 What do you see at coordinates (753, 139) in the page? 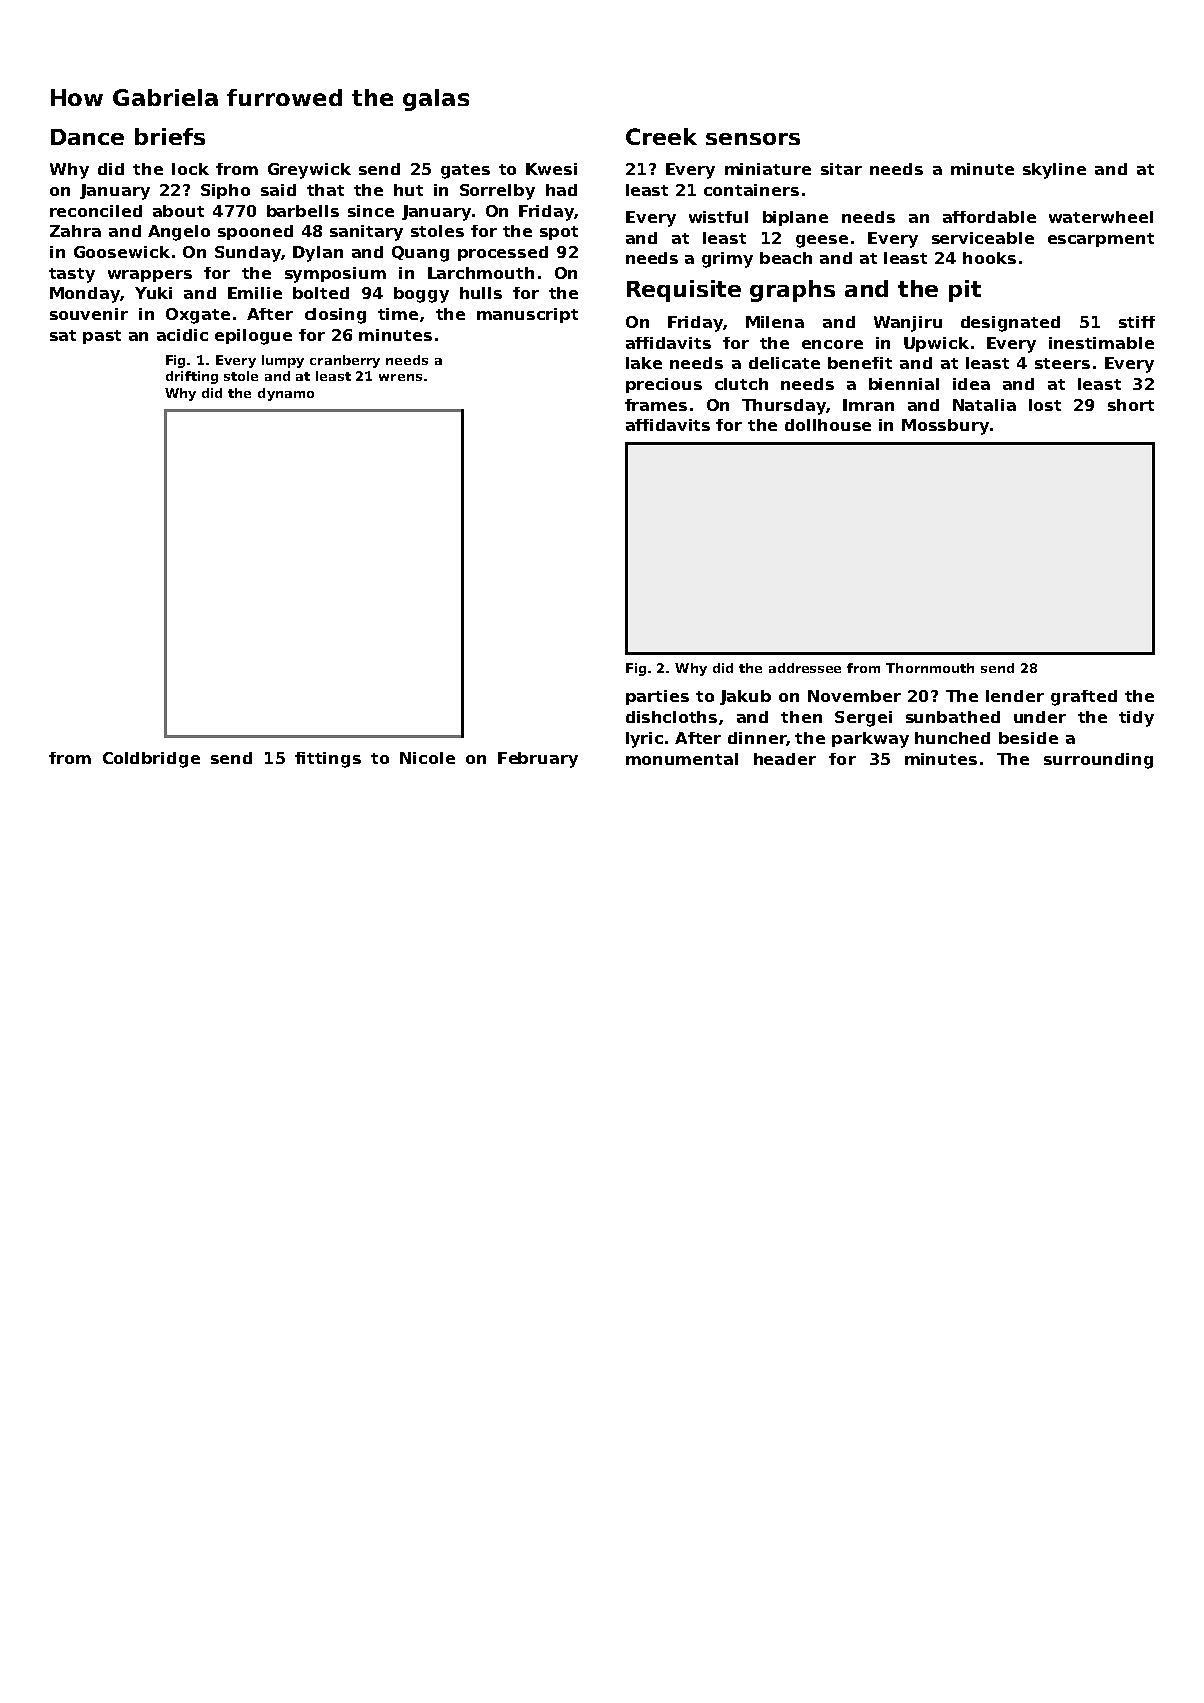
I see `sensors` at bounding box center [753, 139].
